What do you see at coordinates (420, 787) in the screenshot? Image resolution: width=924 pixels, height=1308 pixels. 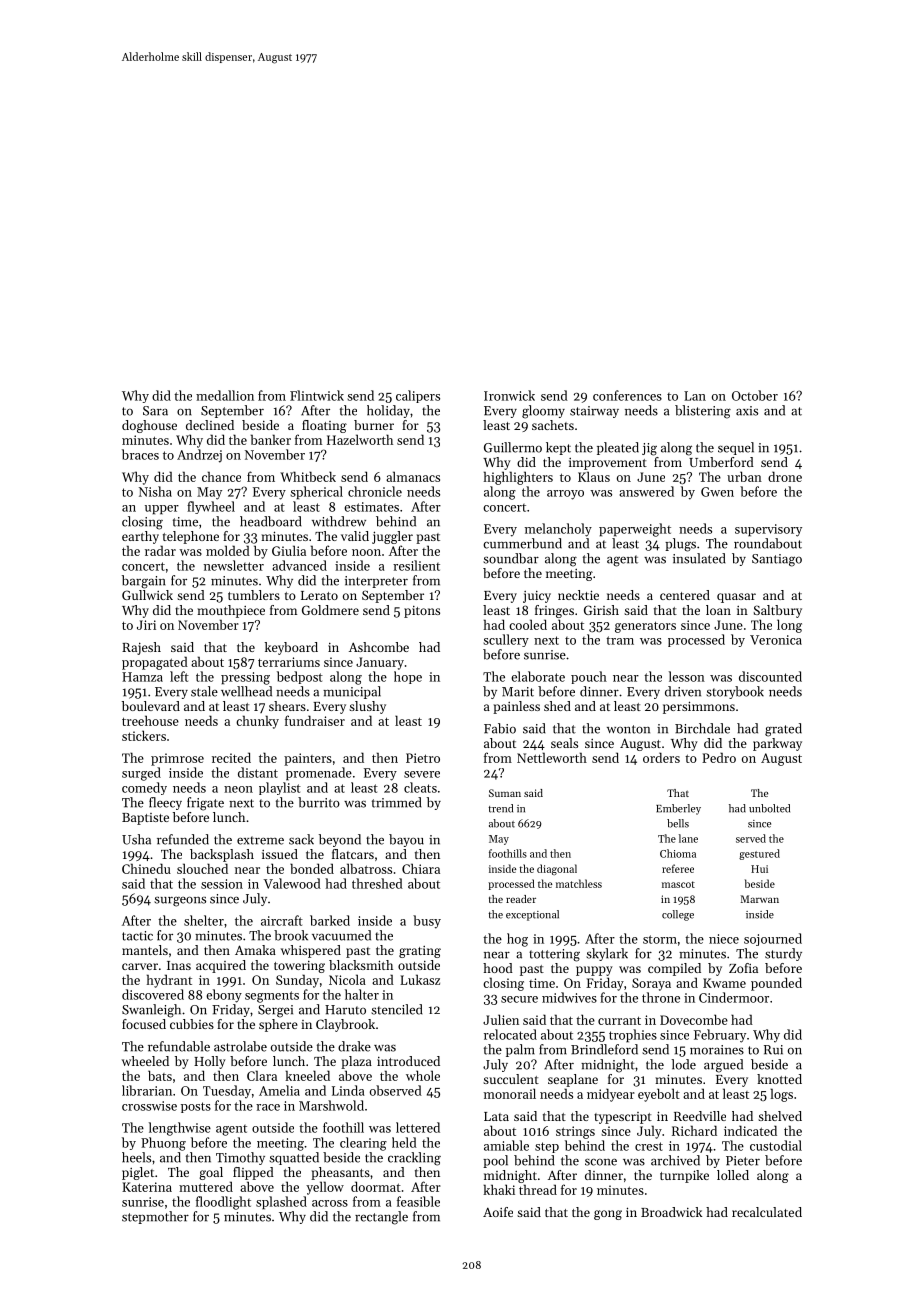 I see `cleats` at bounding box center [420, 787].
